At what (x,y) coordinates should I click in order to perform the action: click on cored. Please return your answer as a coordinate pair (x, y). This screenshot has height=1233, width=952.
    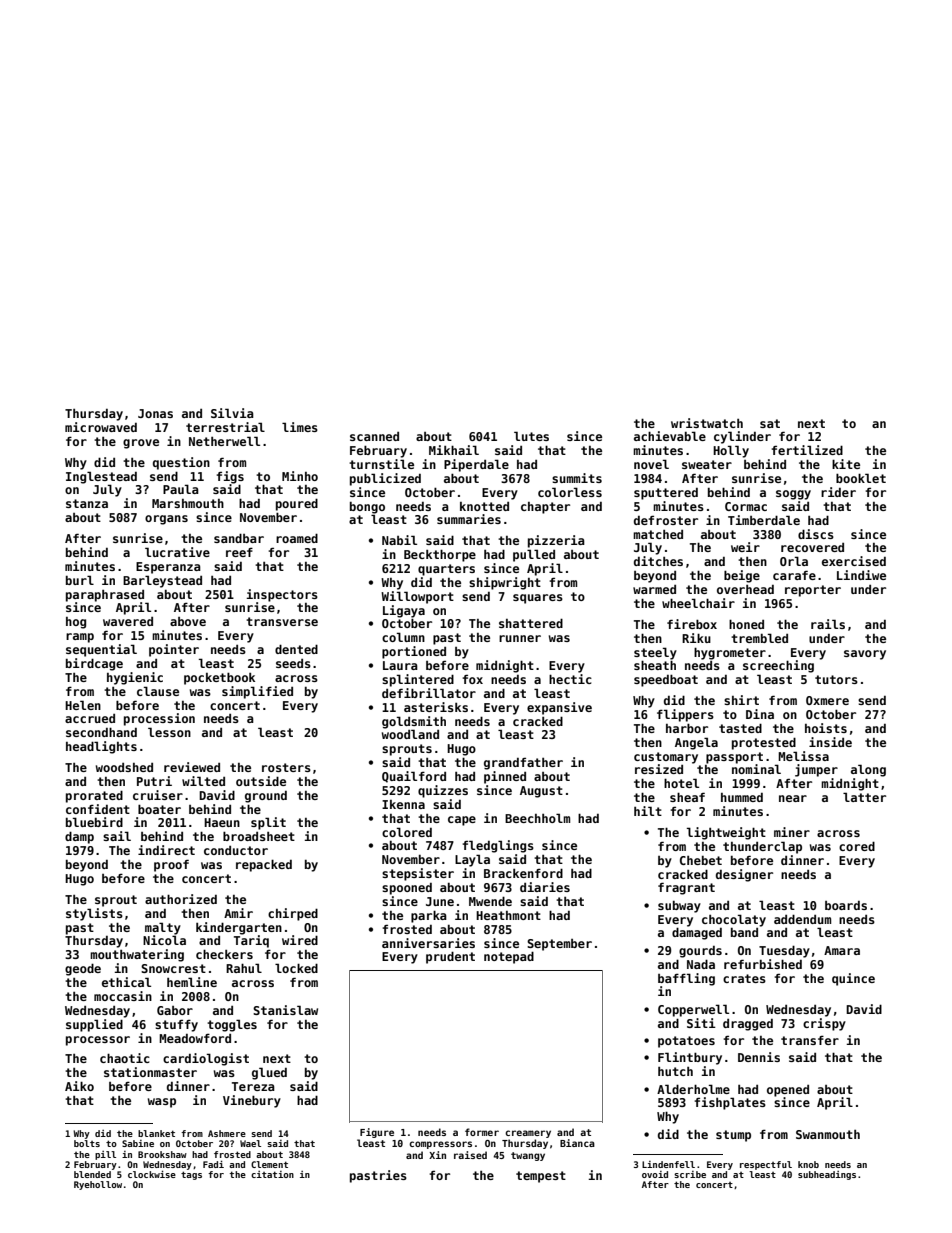
    Looking at the image, I should click on (857, 846).
